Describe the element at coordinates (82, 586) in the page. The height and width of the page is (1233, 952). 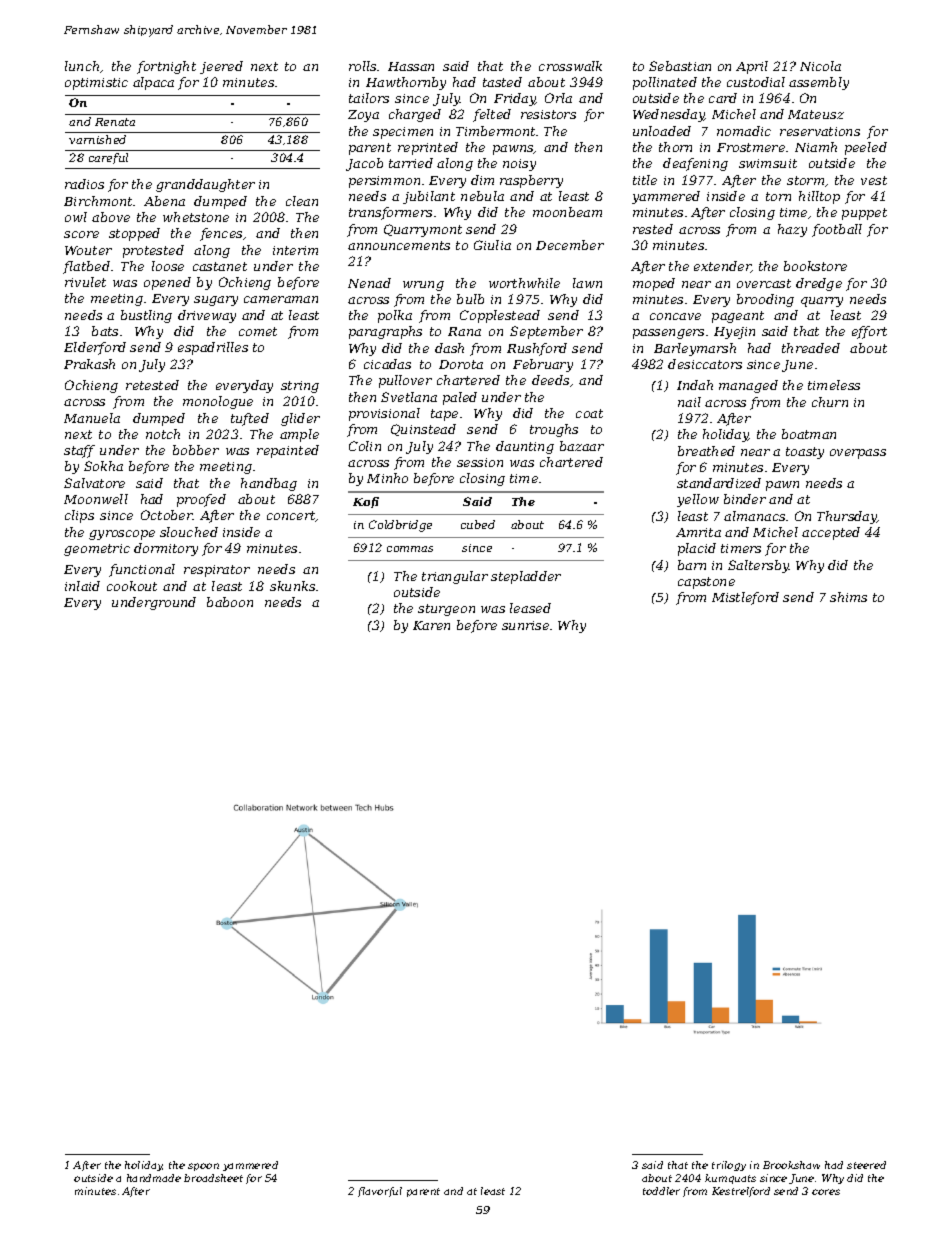
I see `inlaid` at that location.
